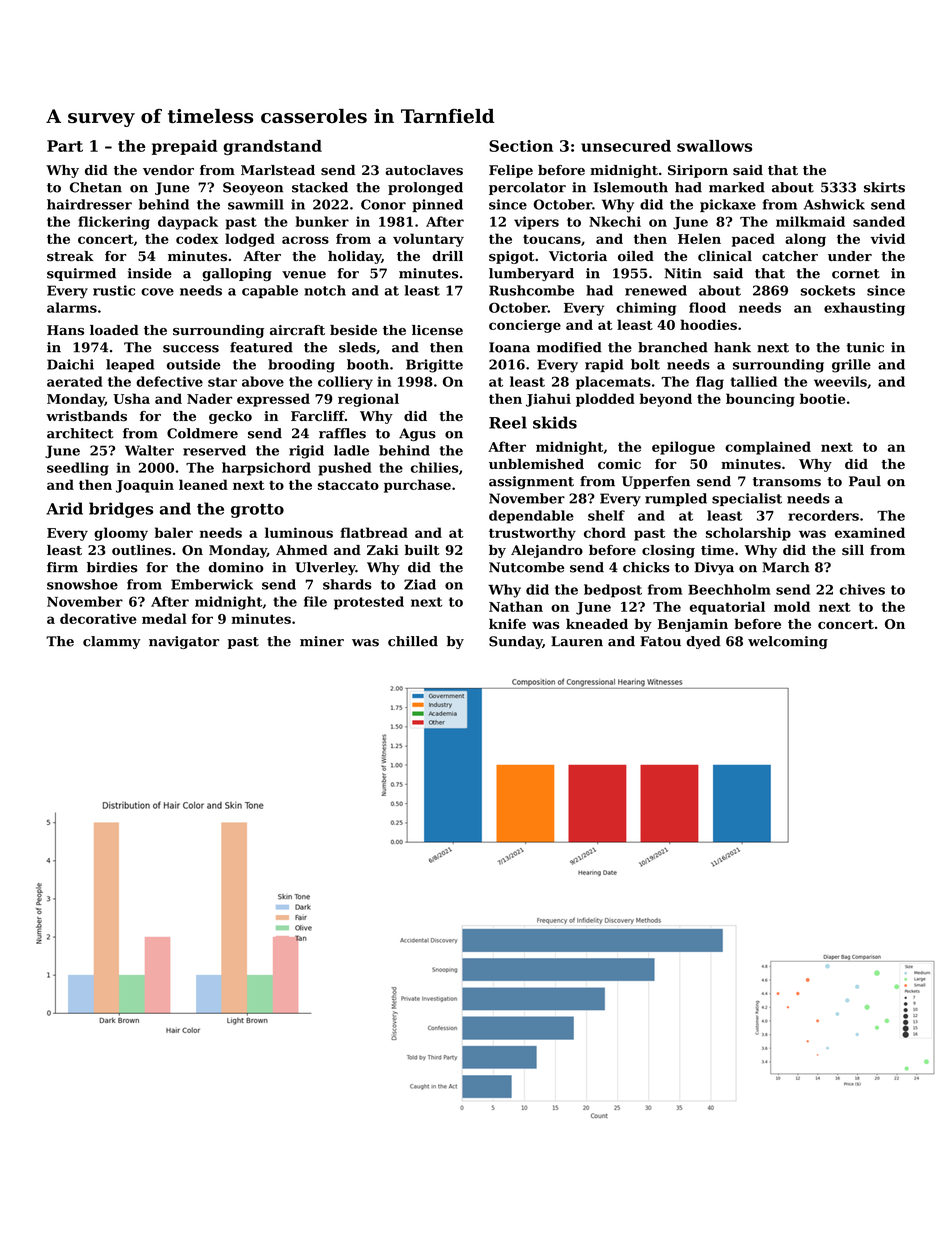  What do you see at coordinates (732, 347) in the document?
I see `hank` at bounding box center [732, 347].
